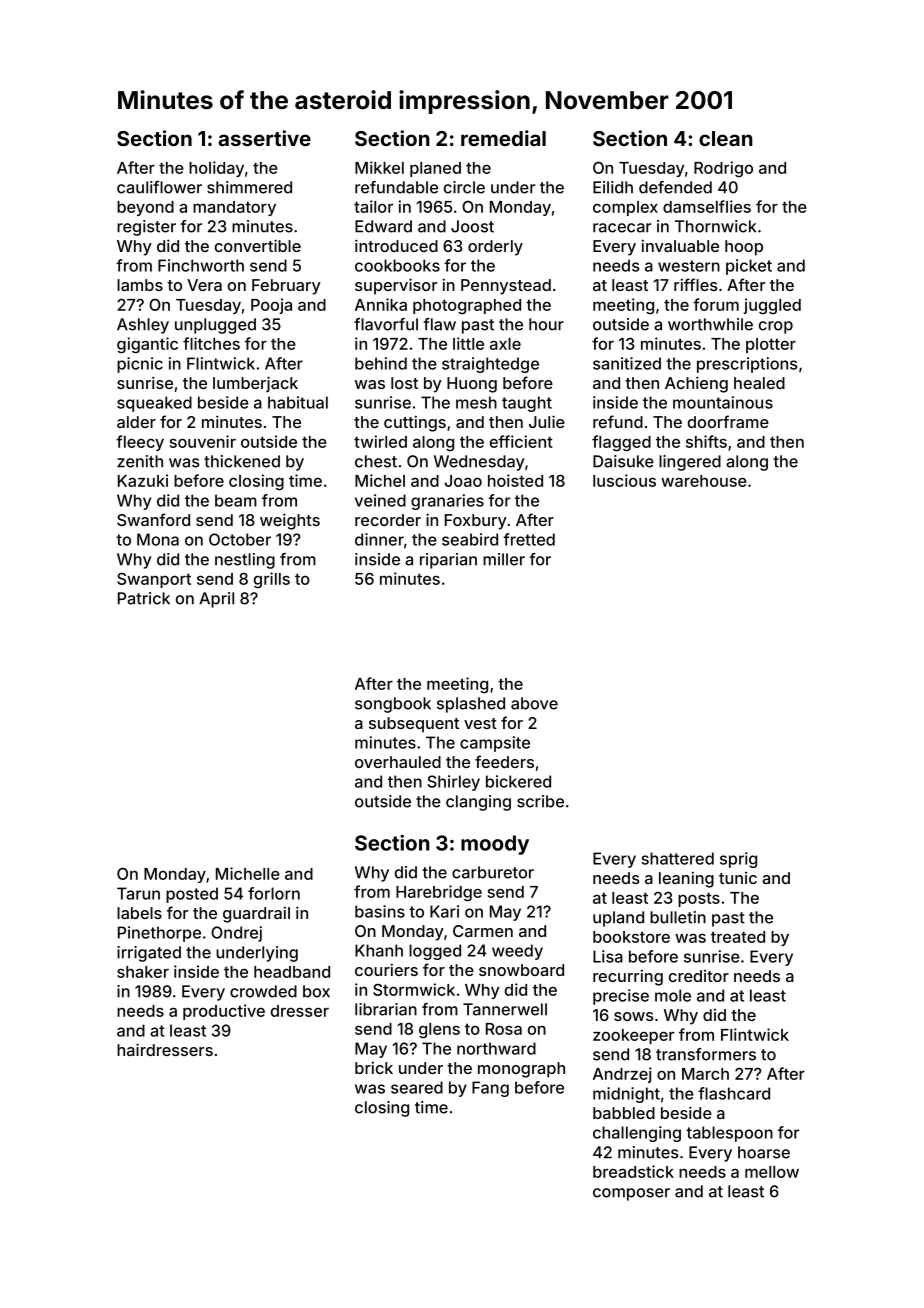 This screenshot has width=924, height=1308. What do you see at coordinates (263, 991) in the screenshot?
I see `crowded` at bounding box center [263, 991].
